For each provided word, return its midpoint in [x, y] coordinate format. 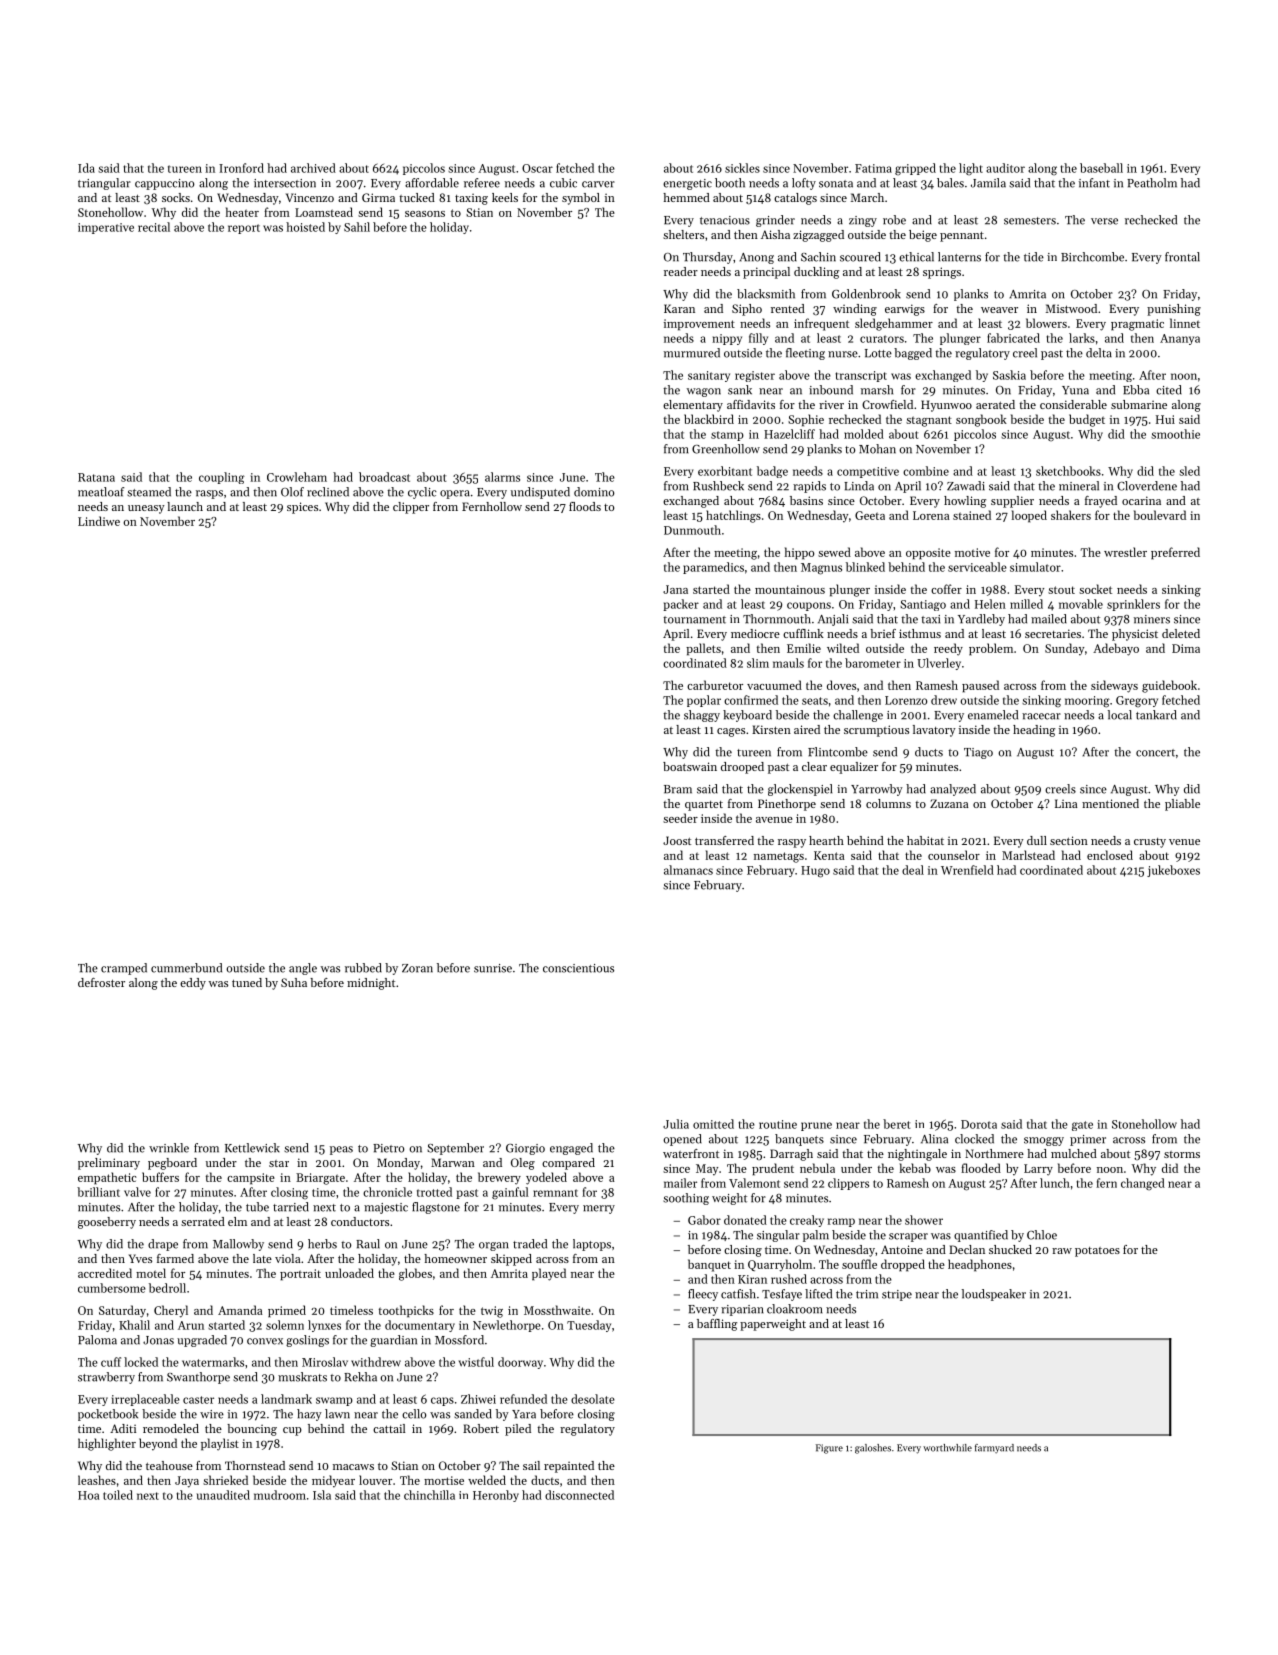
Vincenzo [310, 197]
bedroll [167, 1288]
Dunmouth [692, 530]
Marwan [453, 1162]
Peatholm [1152, 183]
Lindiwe [99, 521]
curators [882, 339]
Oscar [537, 168]
